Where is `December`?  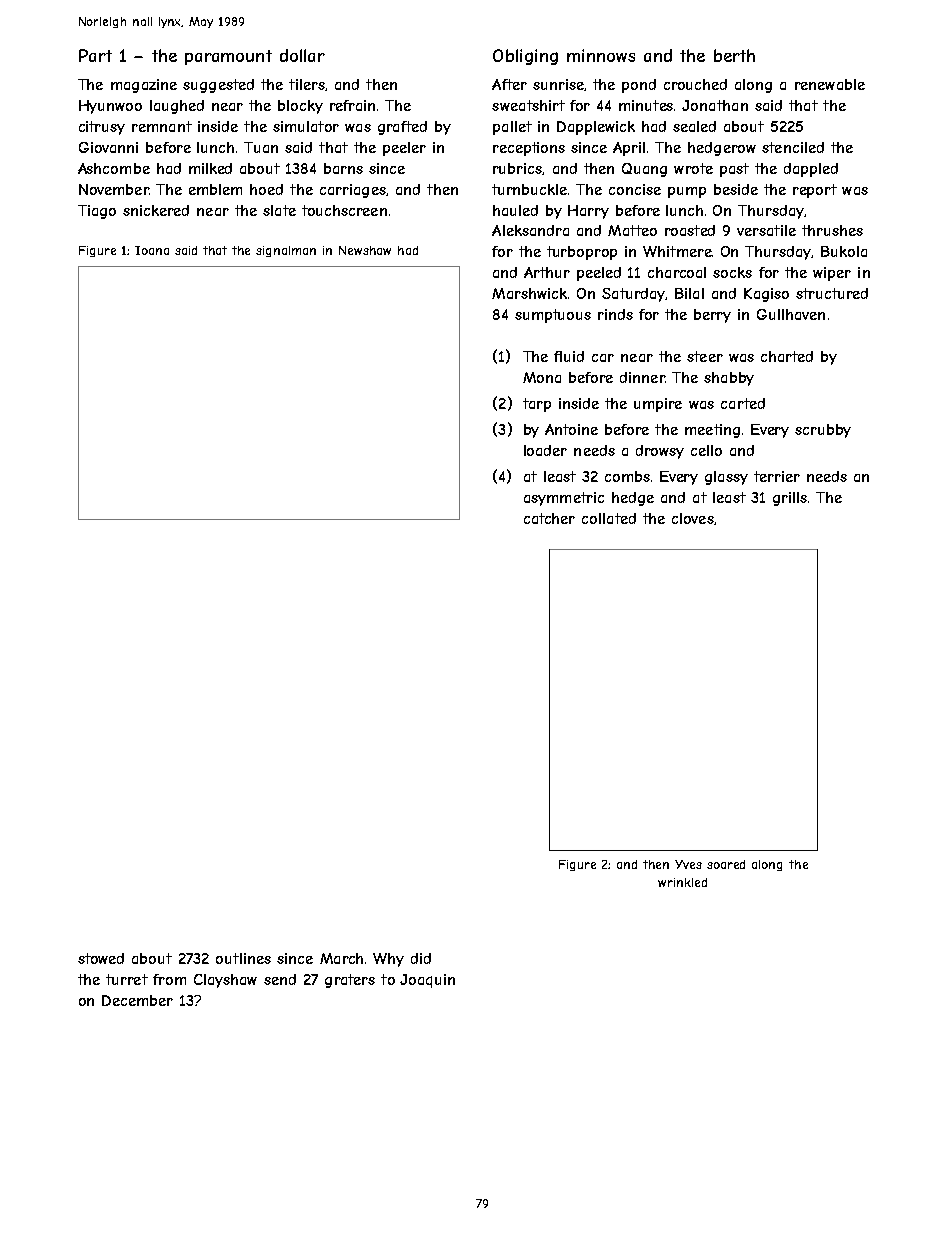
December is located at coordinates (137, 1000).
